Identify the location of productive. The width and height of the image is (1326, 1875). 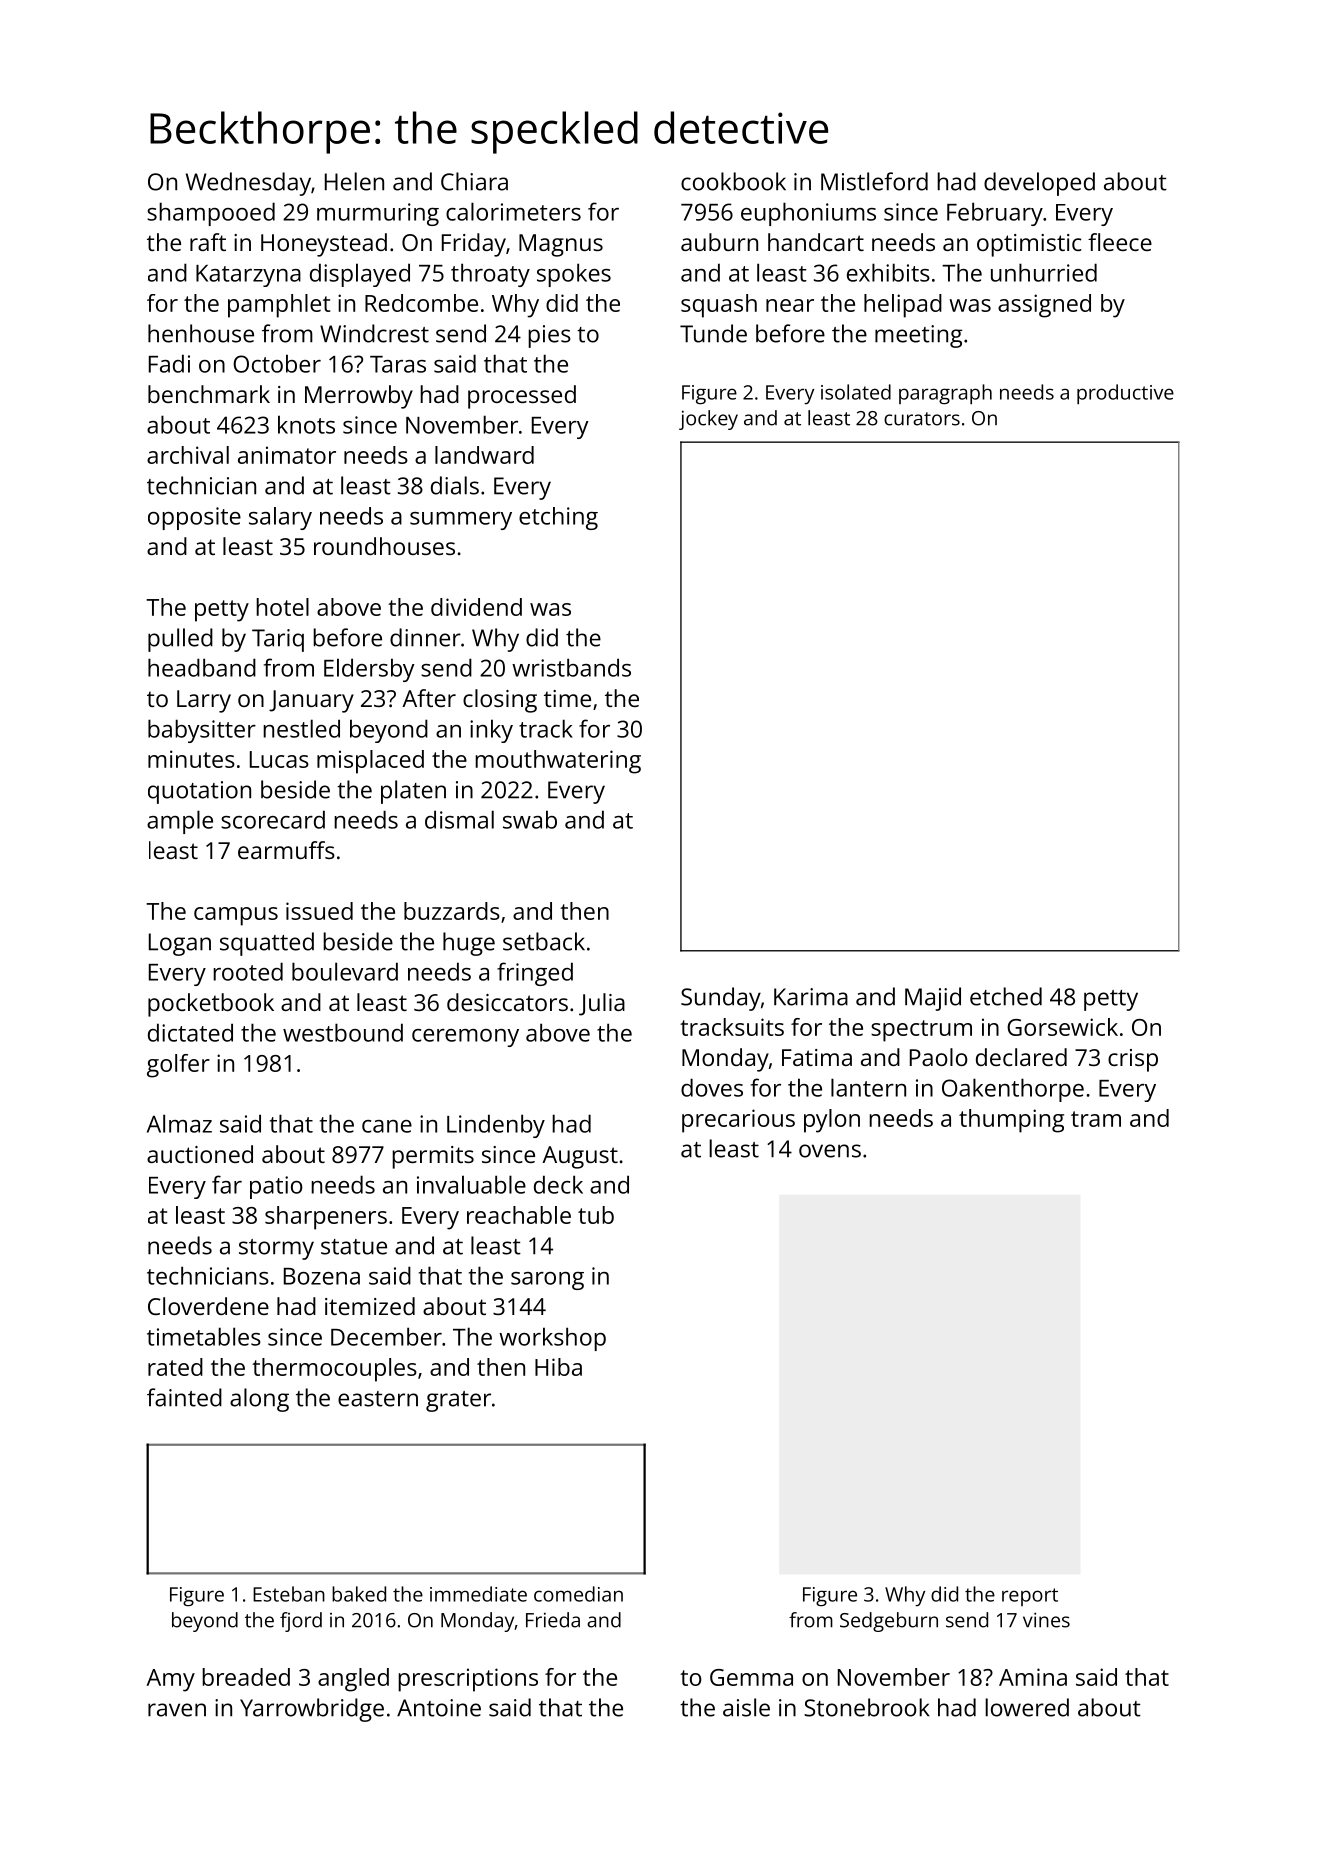
(1125, 394).
